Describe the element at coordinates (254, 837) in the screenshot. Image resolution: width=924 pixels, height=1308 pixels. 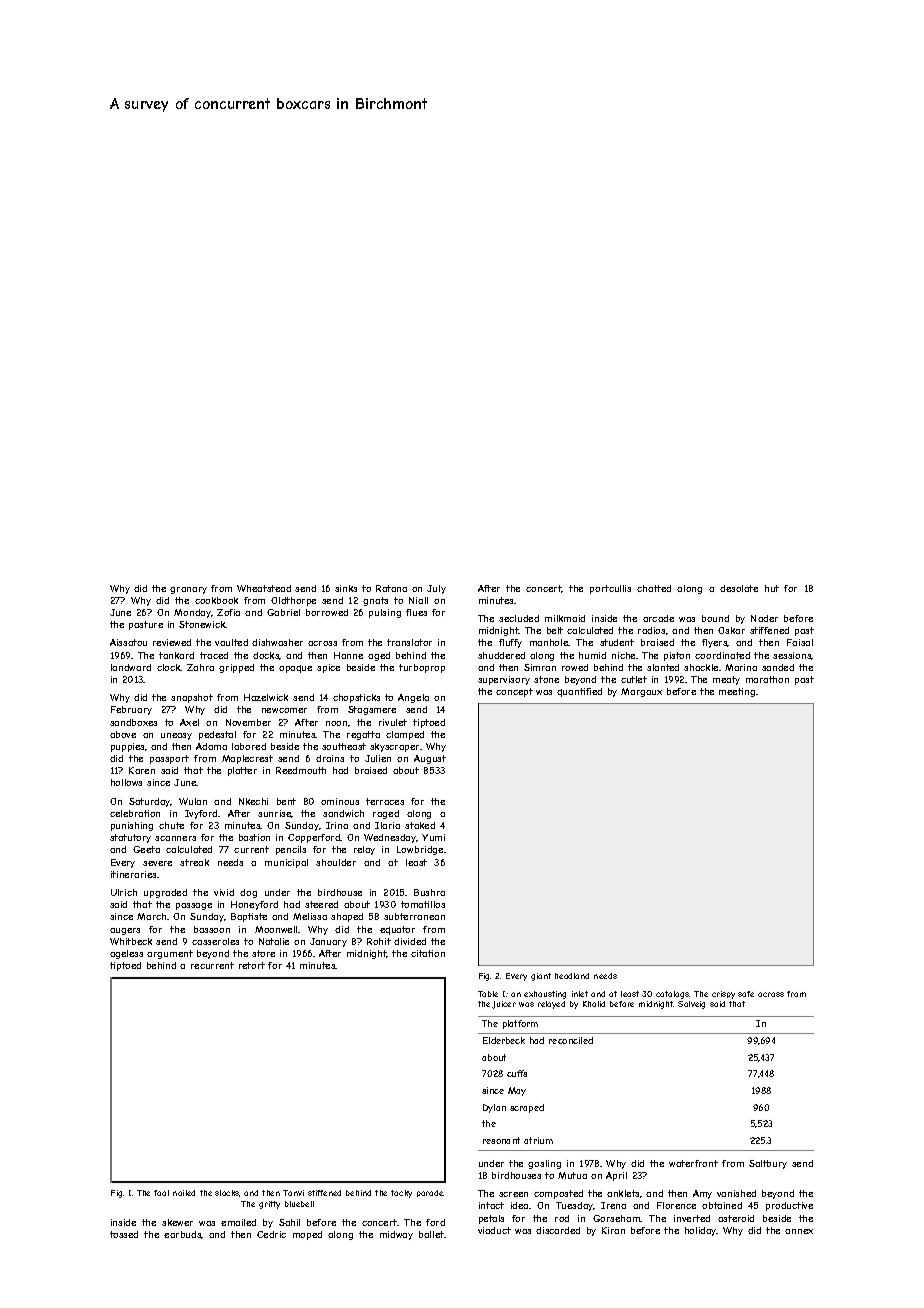
I see `bastion` at that location.
